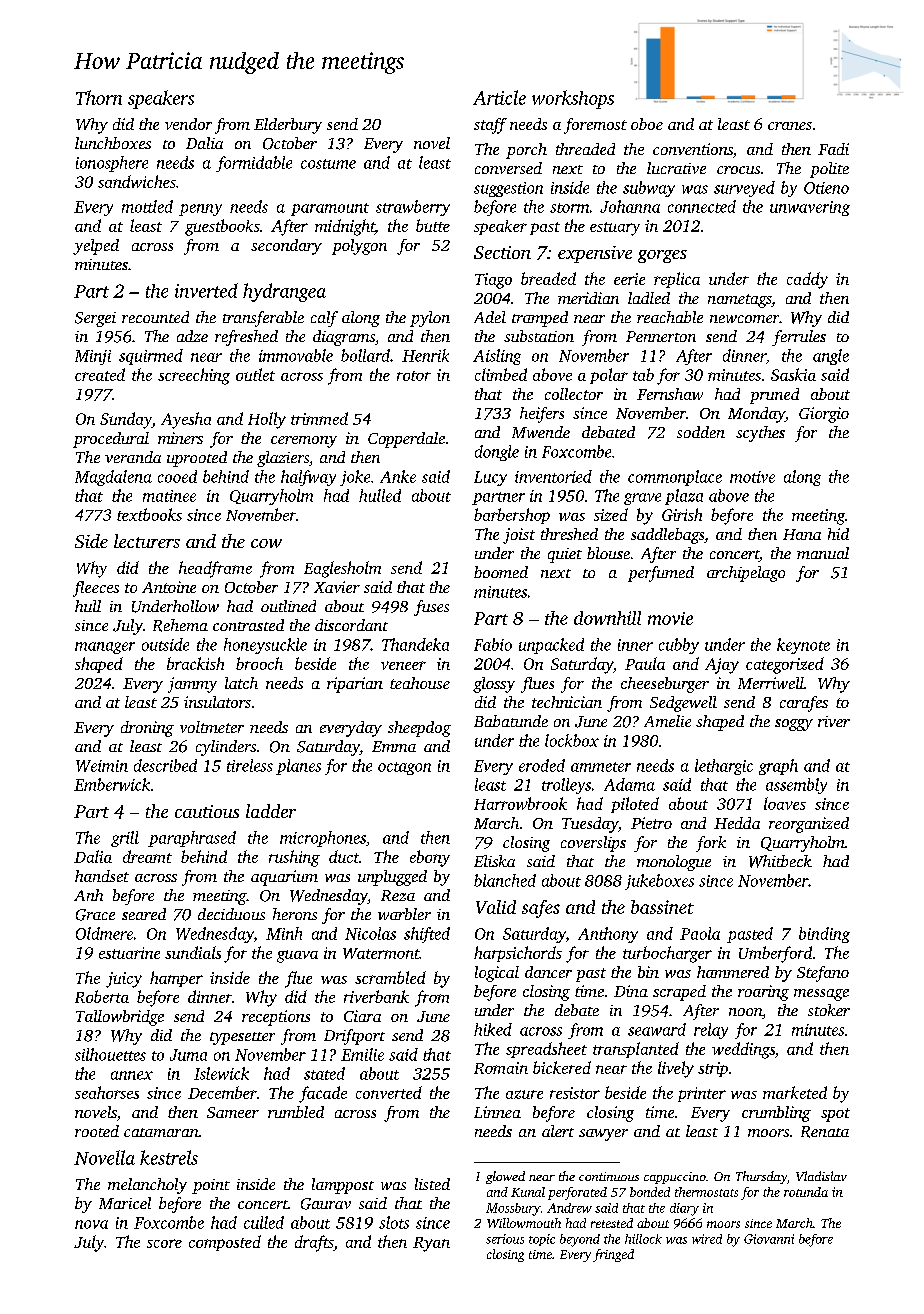 Image resolution: width=924 pixels, height=1314 pixels. What do you see at coordinates (780, 861) in the screenshot?
I see `Whitbeck` at bounding box center [780, 861].
